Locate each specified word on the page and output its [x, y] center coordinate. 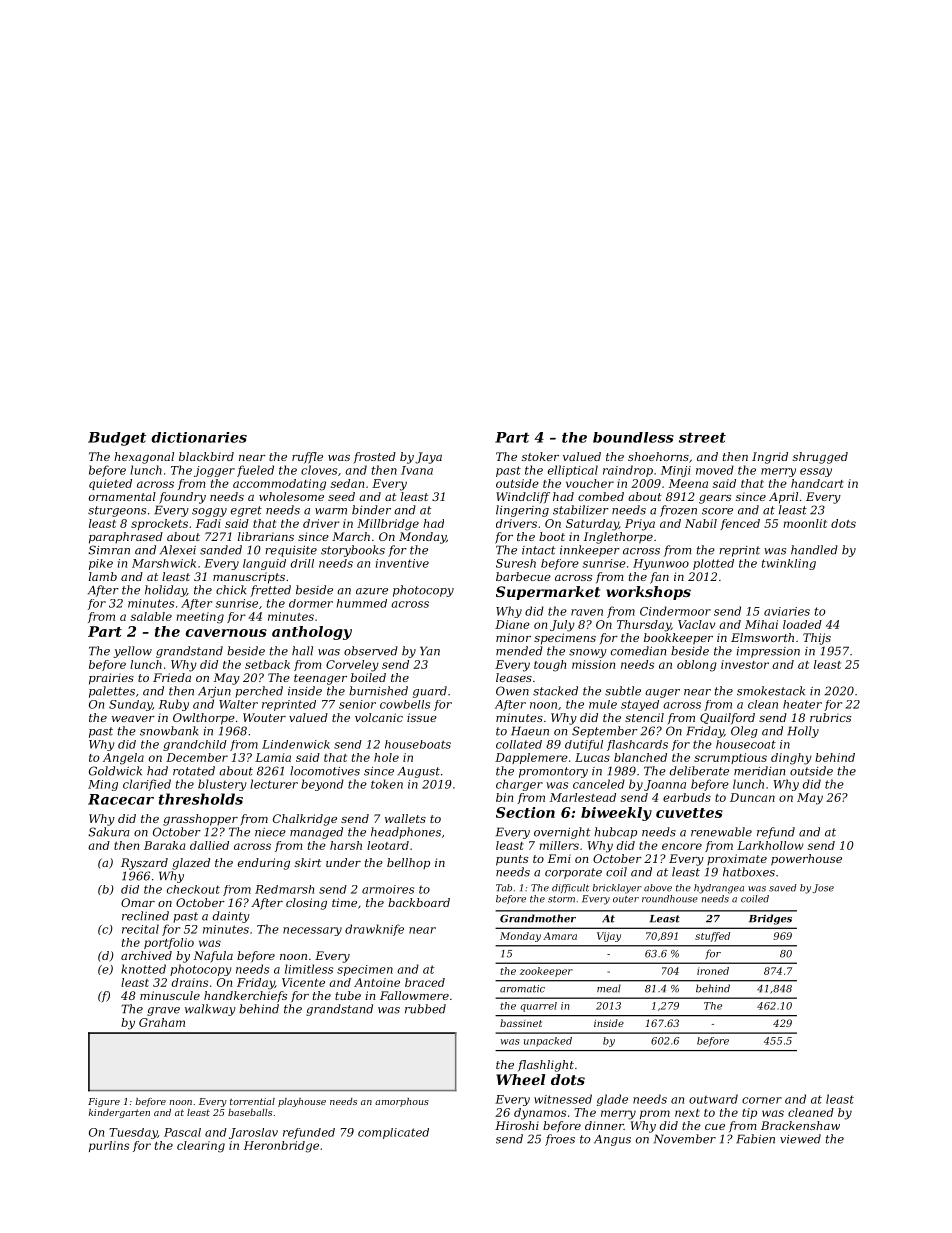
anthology [312, 633]
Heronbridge [281, 1147]
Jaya [428, 458]
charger [519, 785]
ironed [713, 971]
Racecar [121, 799]
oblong [697, 666]
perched [259, 692]
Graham [162, 1022]
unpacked [548, 1042]
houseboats [418, 744]
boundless [633, 437]
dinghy [791, 759]
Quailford [727, 718]
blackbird [206, 456]
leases [514, 677]
